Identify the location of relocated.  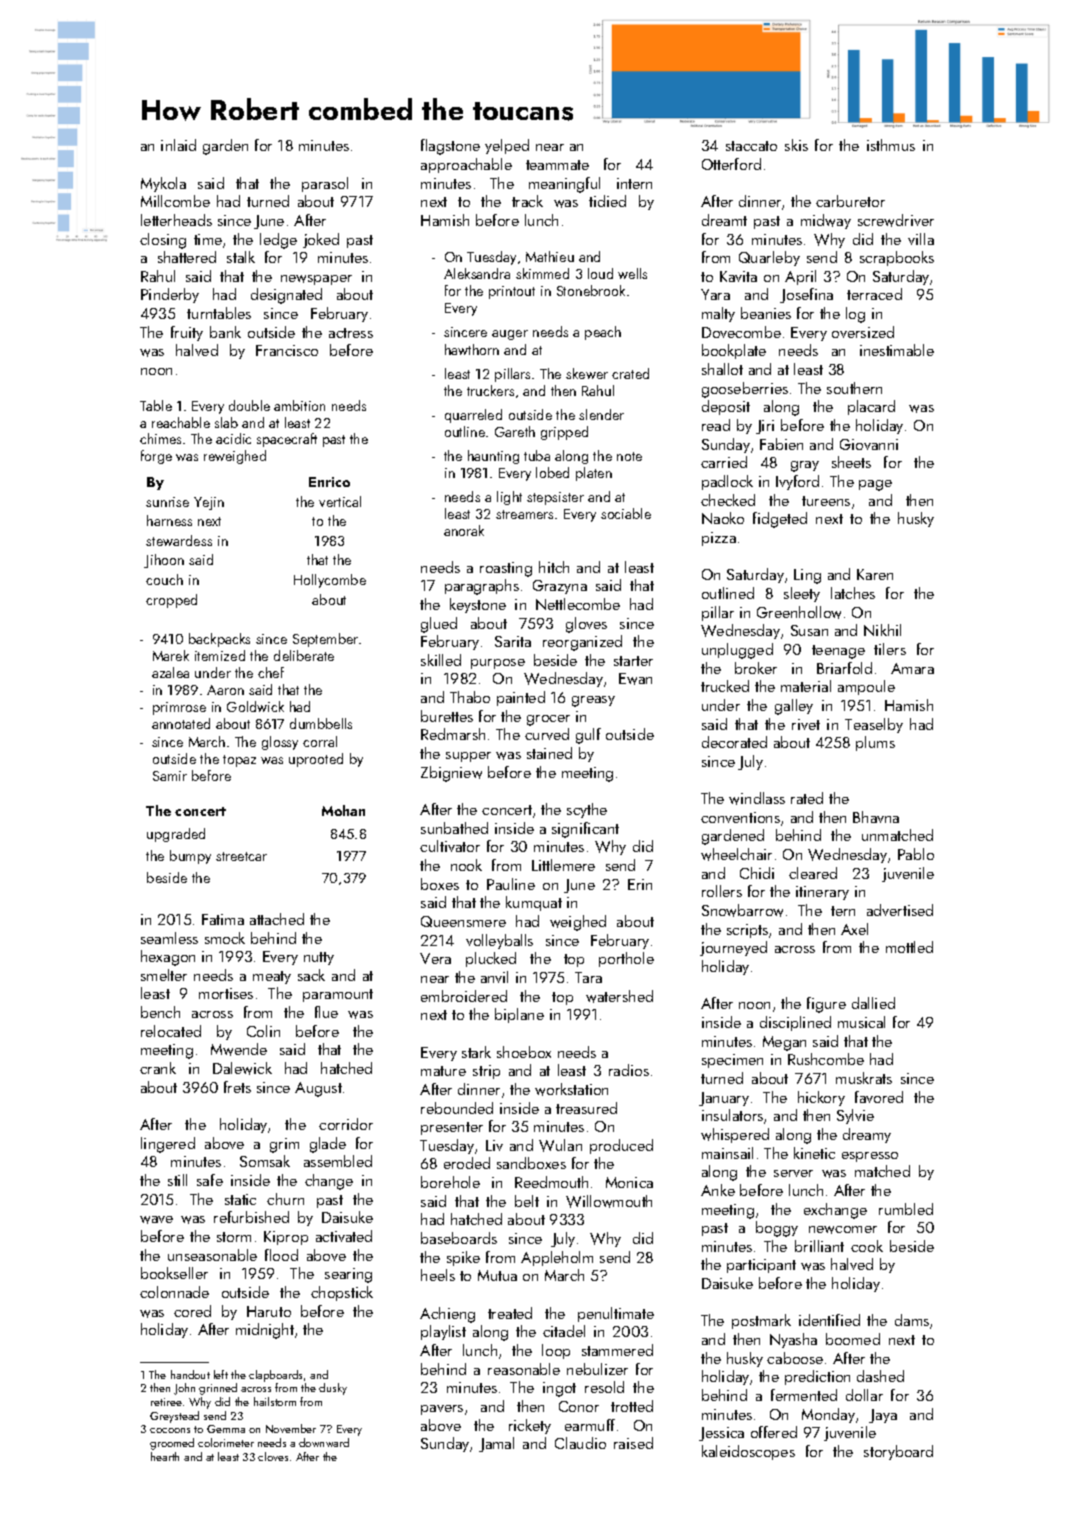
(171, 1031).
